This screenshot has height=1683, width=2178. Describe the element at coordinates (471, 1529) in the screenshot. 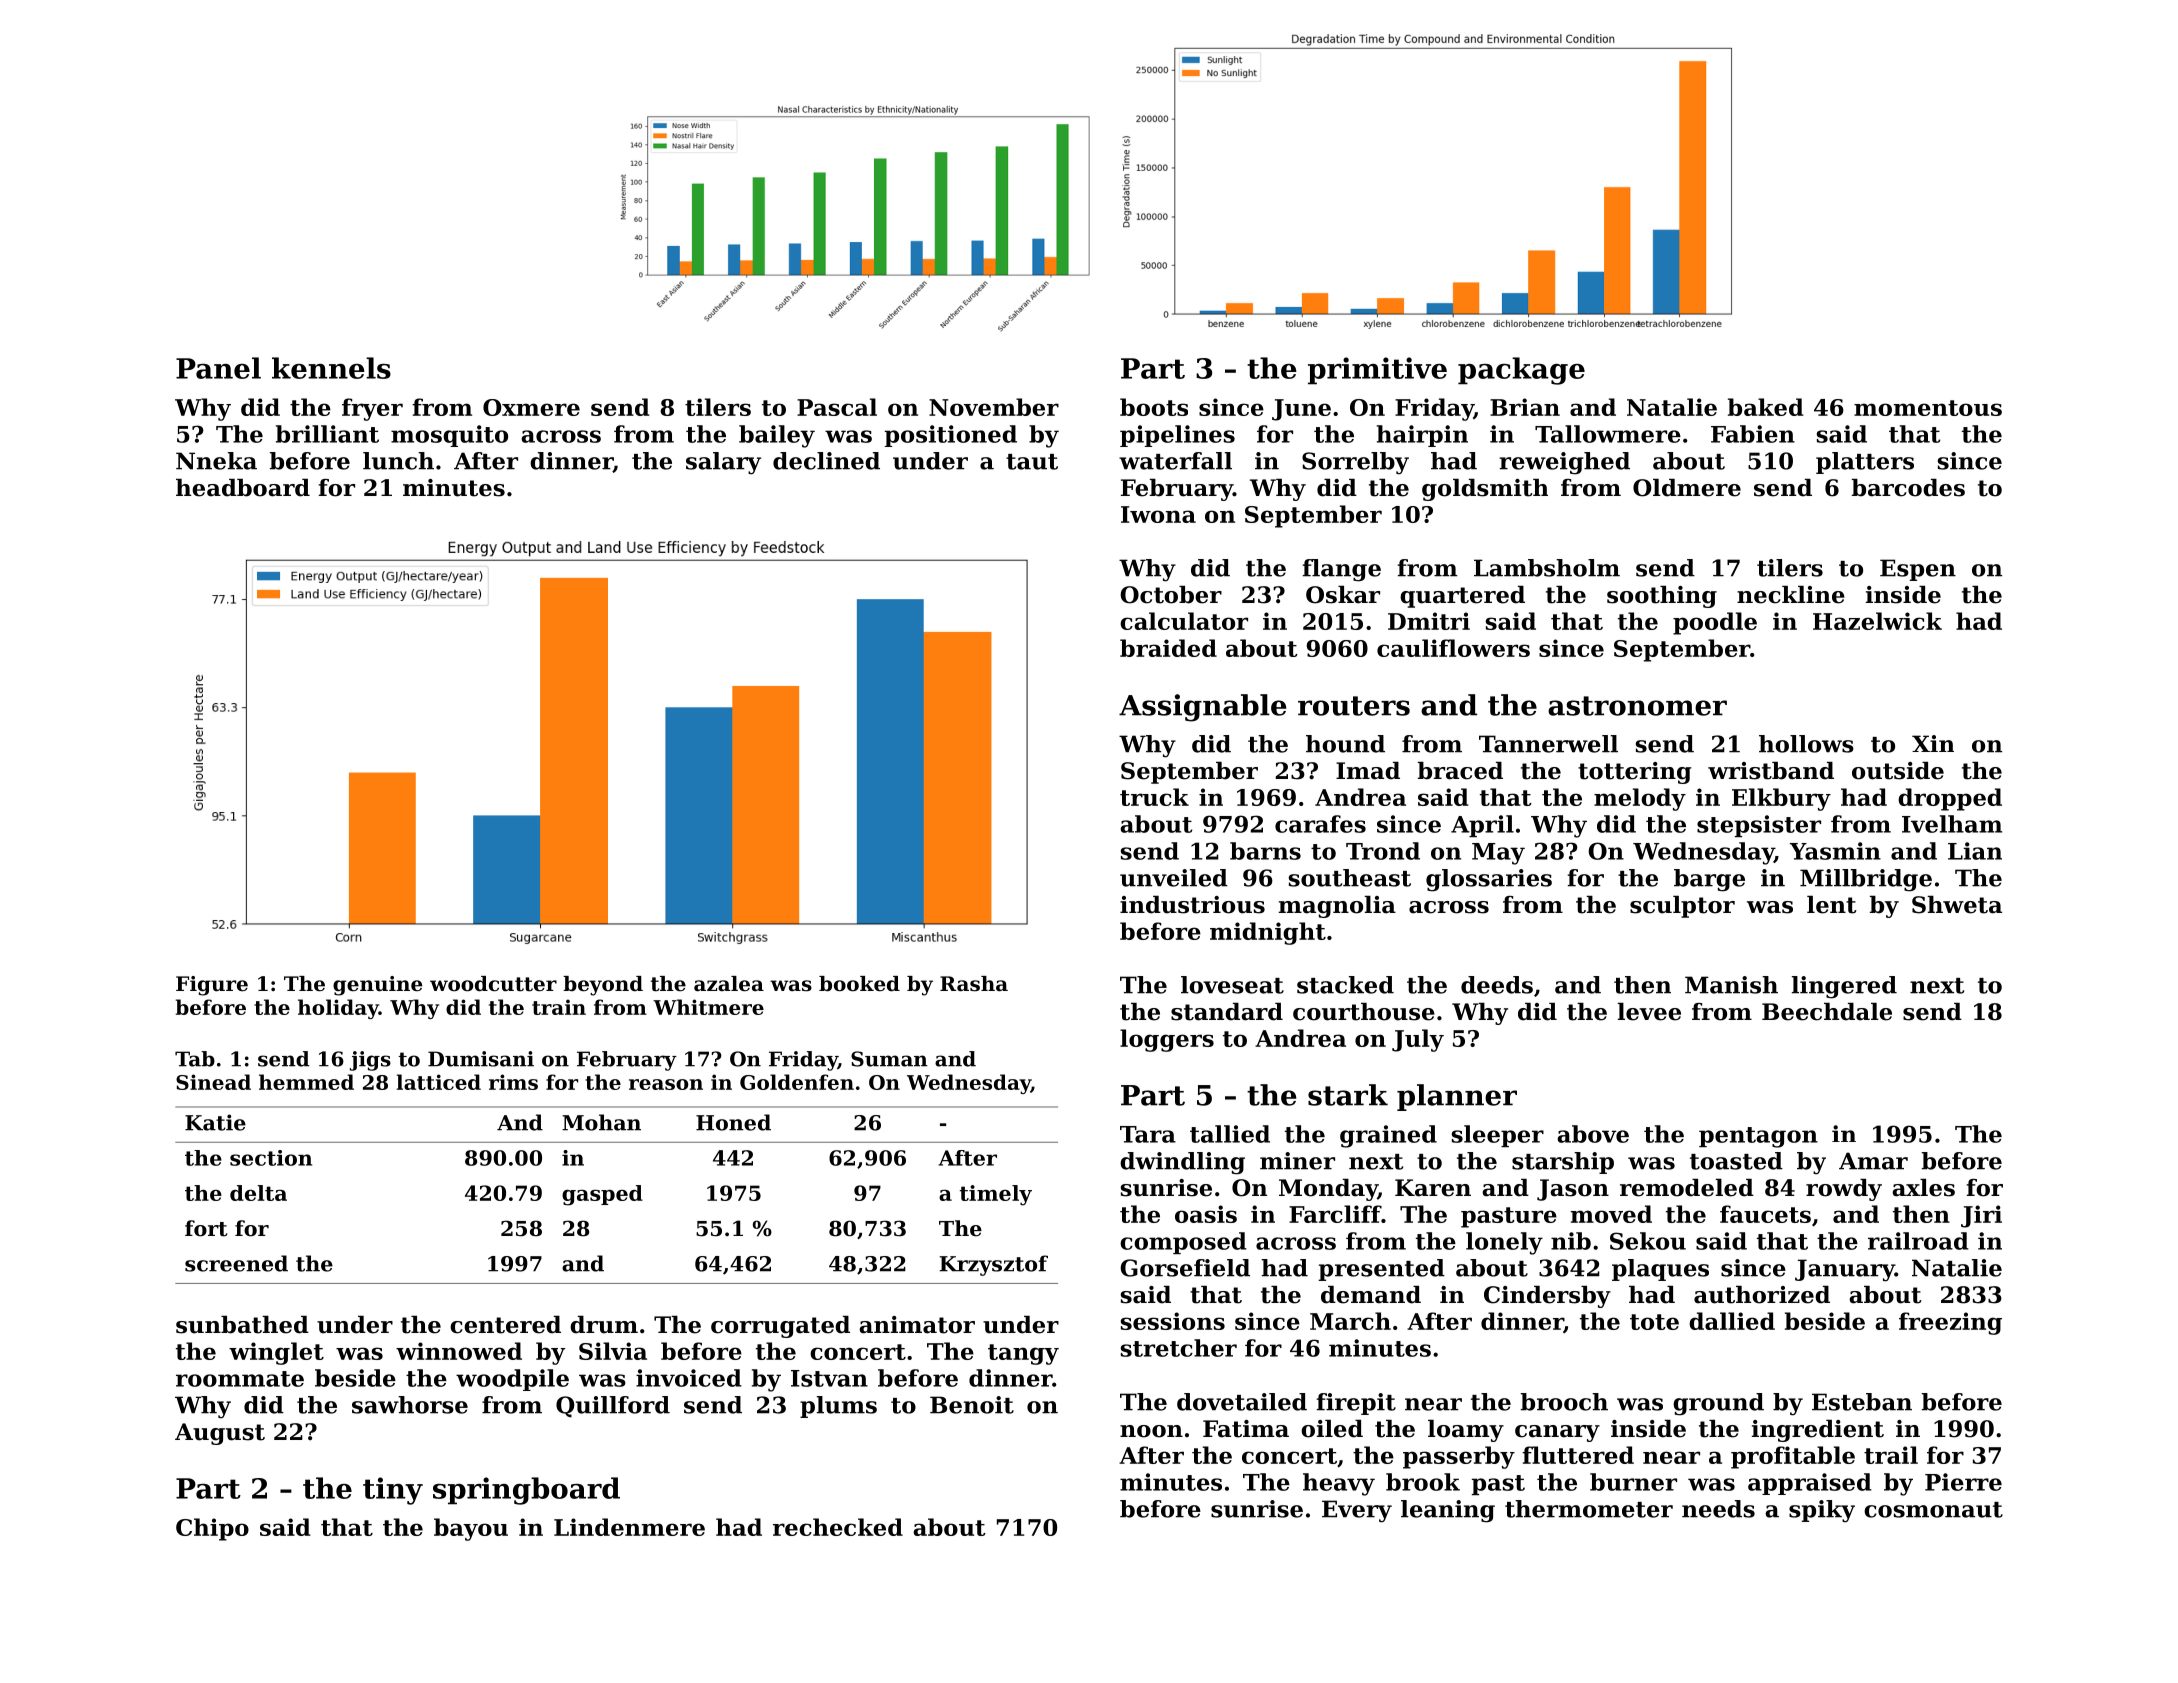

I see `bayou` at that location.
